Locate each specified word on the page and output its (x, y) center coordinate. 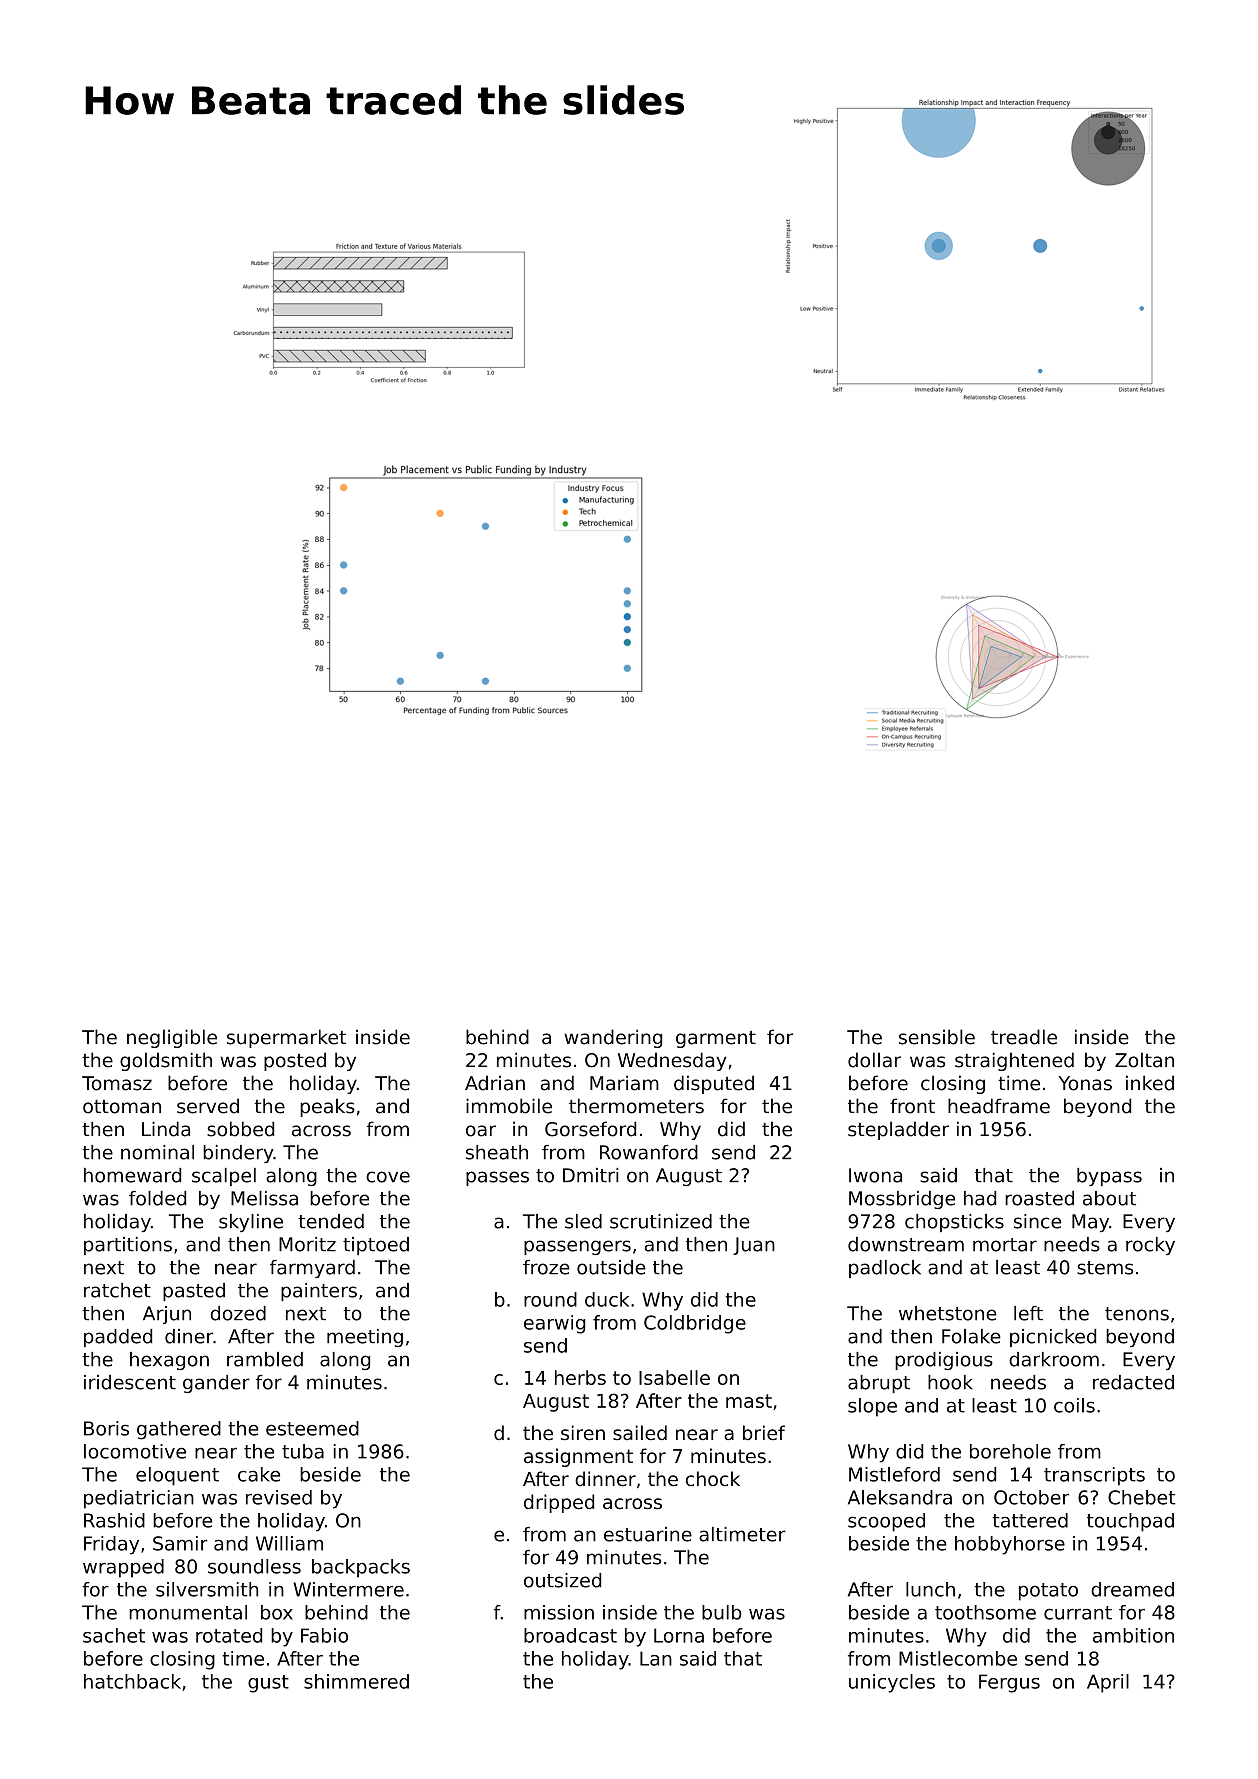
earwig (554, 1324)
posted (295, 1061)
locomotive (135, 1451)
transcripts (1094, 1476)
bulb (722, 1612)
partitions (128, 1246)
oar (481, 1131)
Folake (971, 1336)
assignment (578, 1457)
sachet (114, 1635)
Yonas (1085, 1083)
